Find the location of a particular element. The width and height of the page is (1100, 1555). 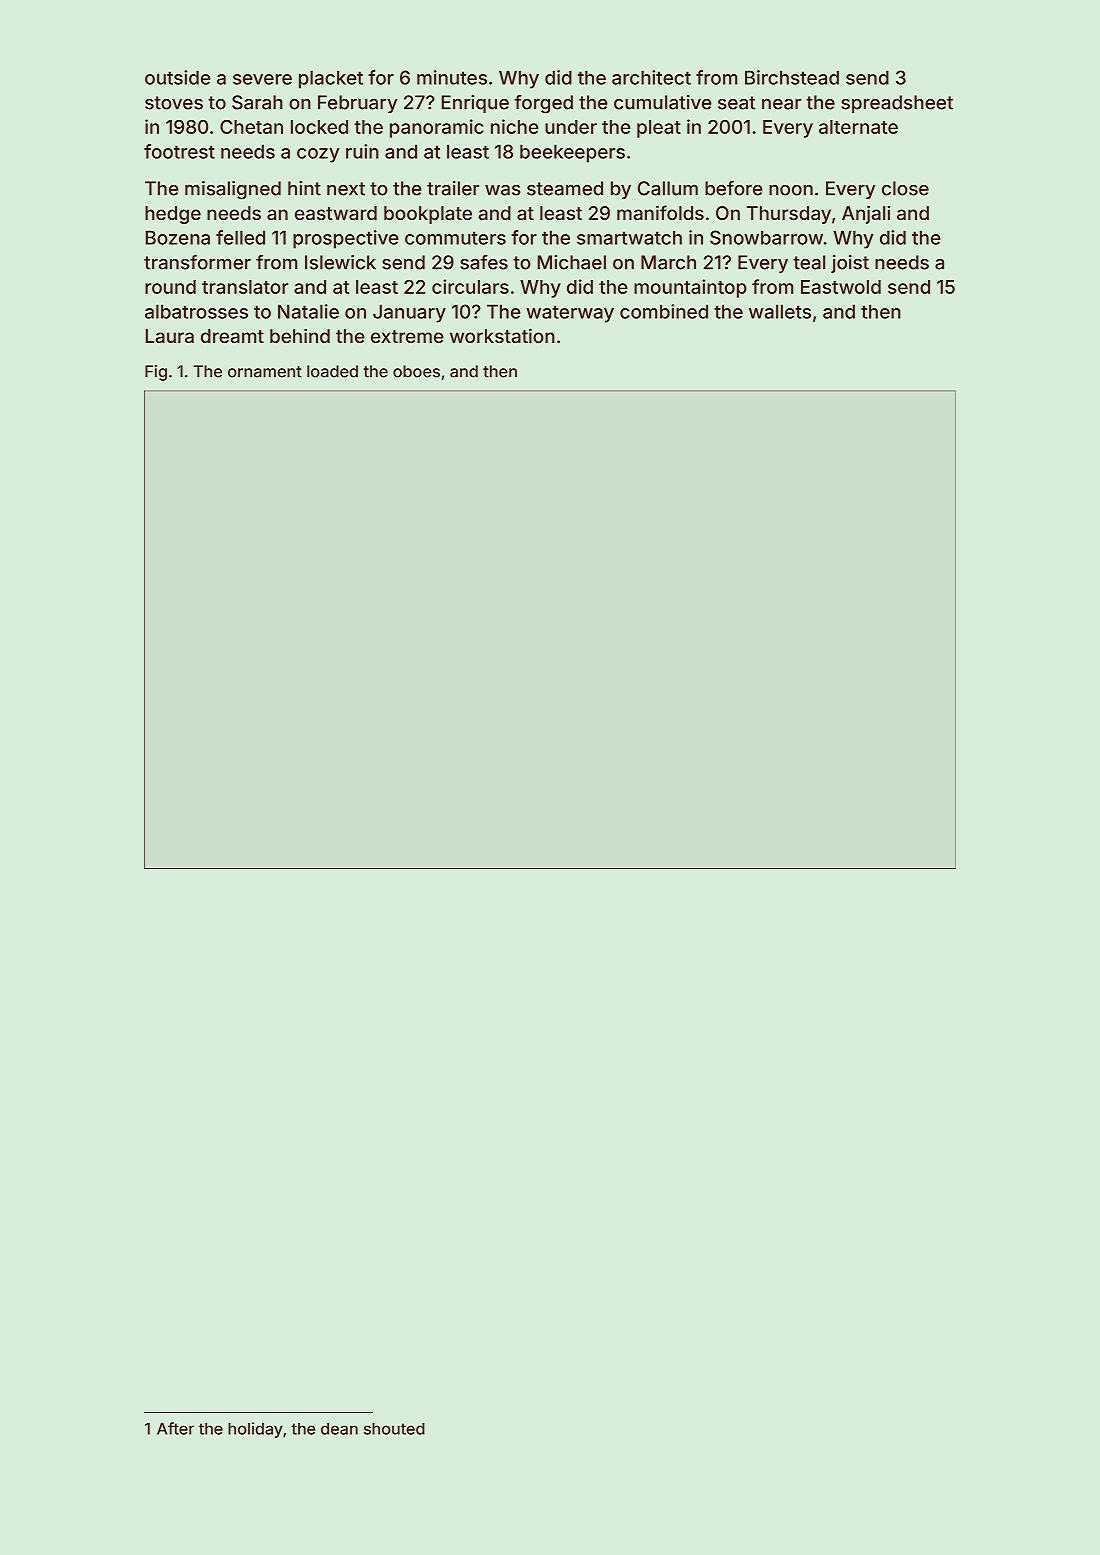

oboes is located at coordinates (416, 371).
